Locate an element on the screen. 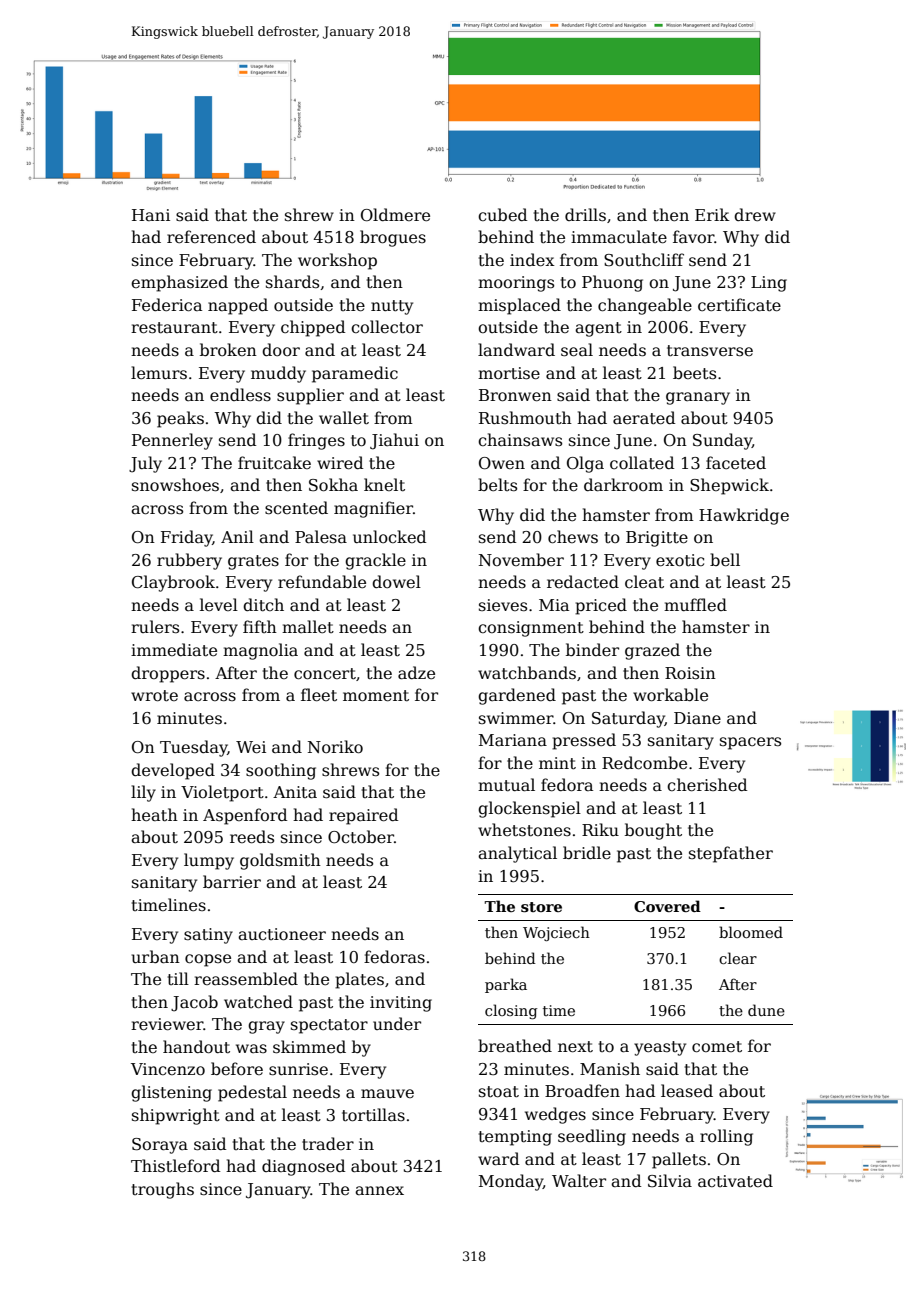 The width and height of the screenshot is (924, 1314). certificate is located at coordinates (739, 305).
